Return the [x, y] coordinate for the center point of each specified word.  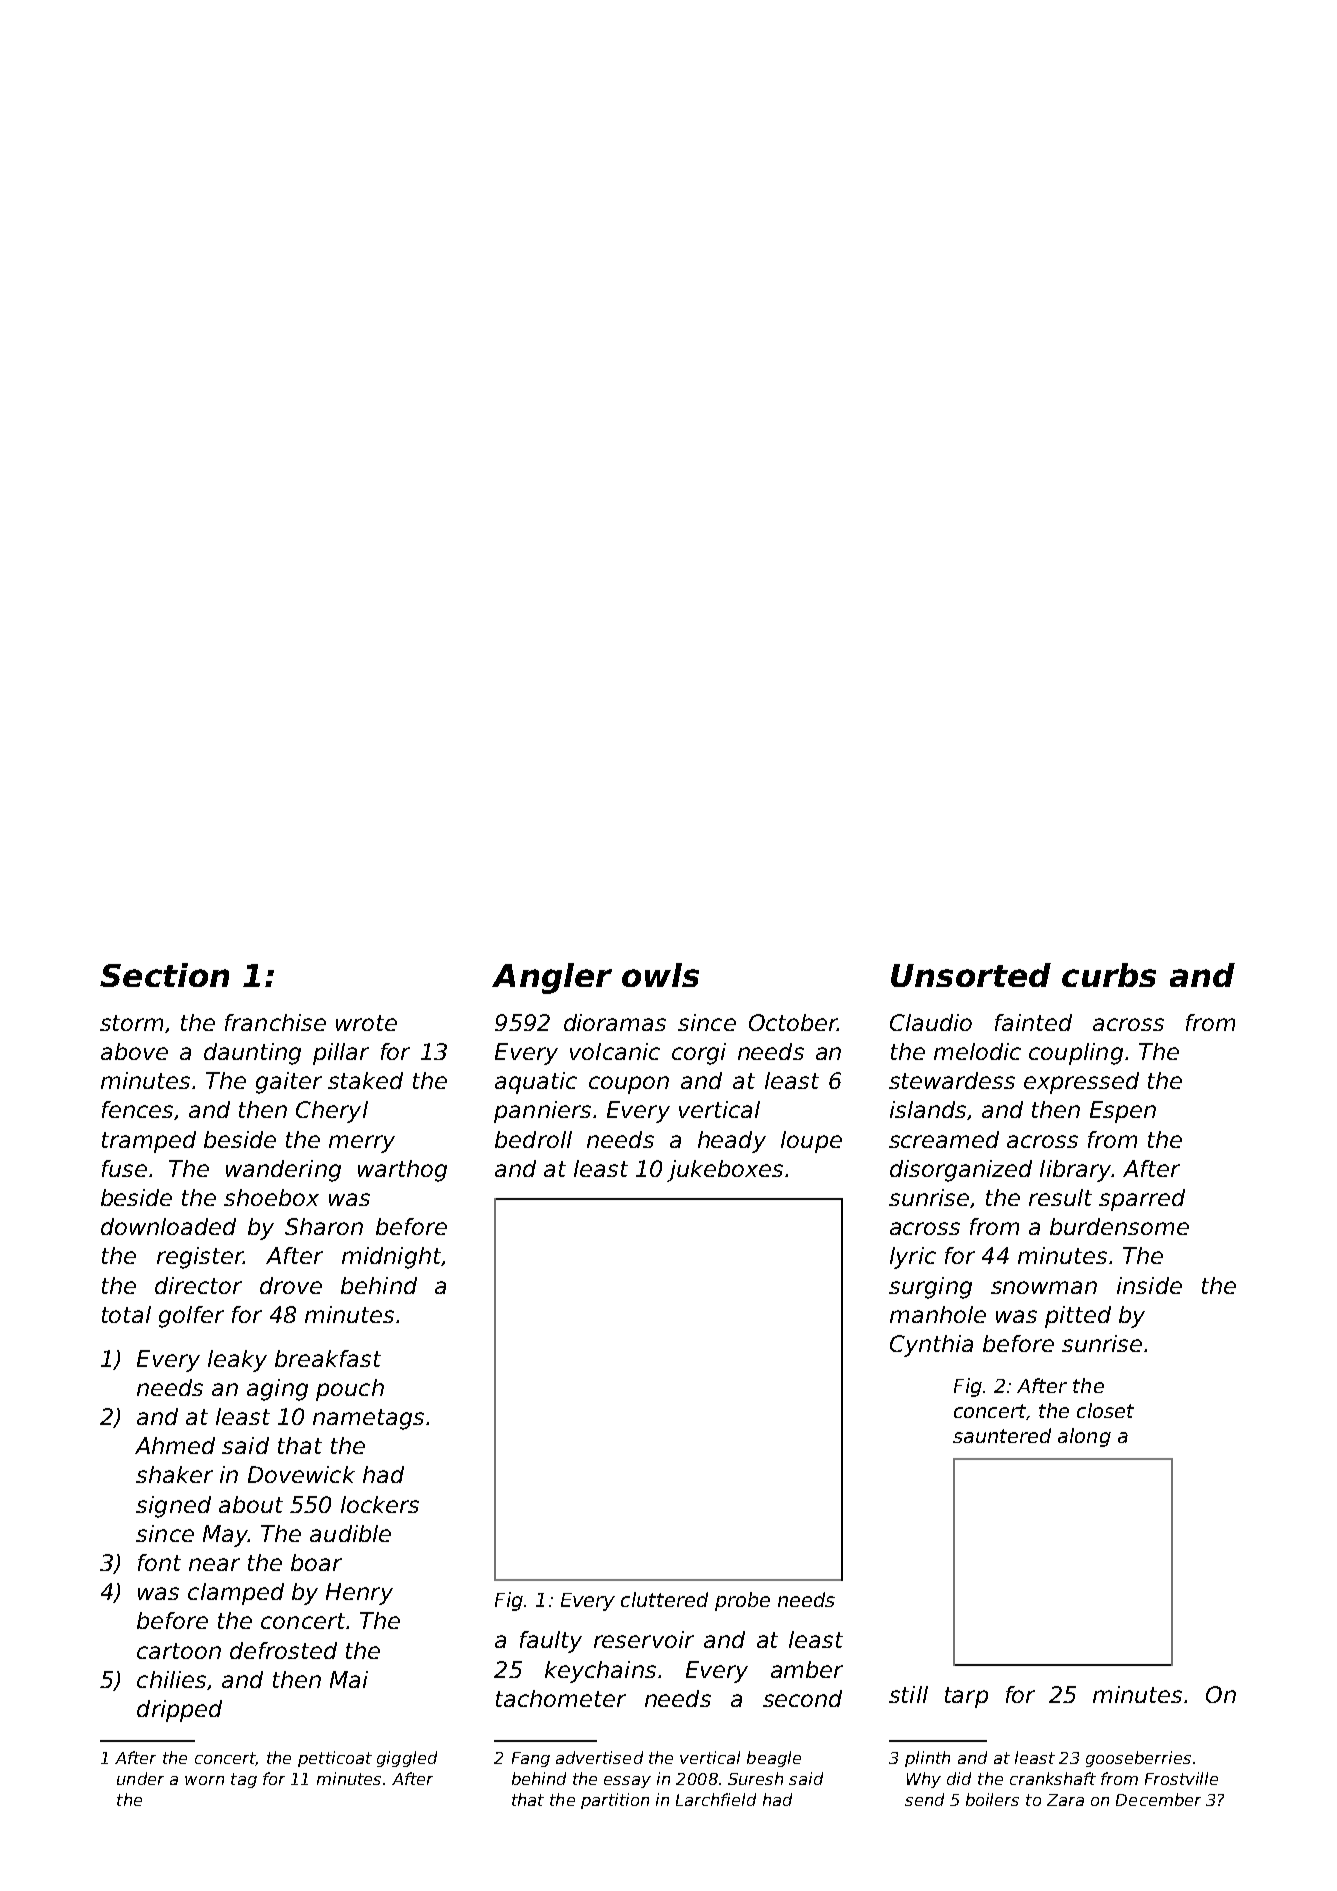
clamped [236, 1594]
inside [1149, 1285]
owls [660, 975]
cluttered [664, 1599]
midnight [391, 1258]
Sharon [324, 1226]
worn [204, 1780]
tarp [966, 1697]
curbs [1109, 975]
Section [164, 975]
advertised [599, 1757]
